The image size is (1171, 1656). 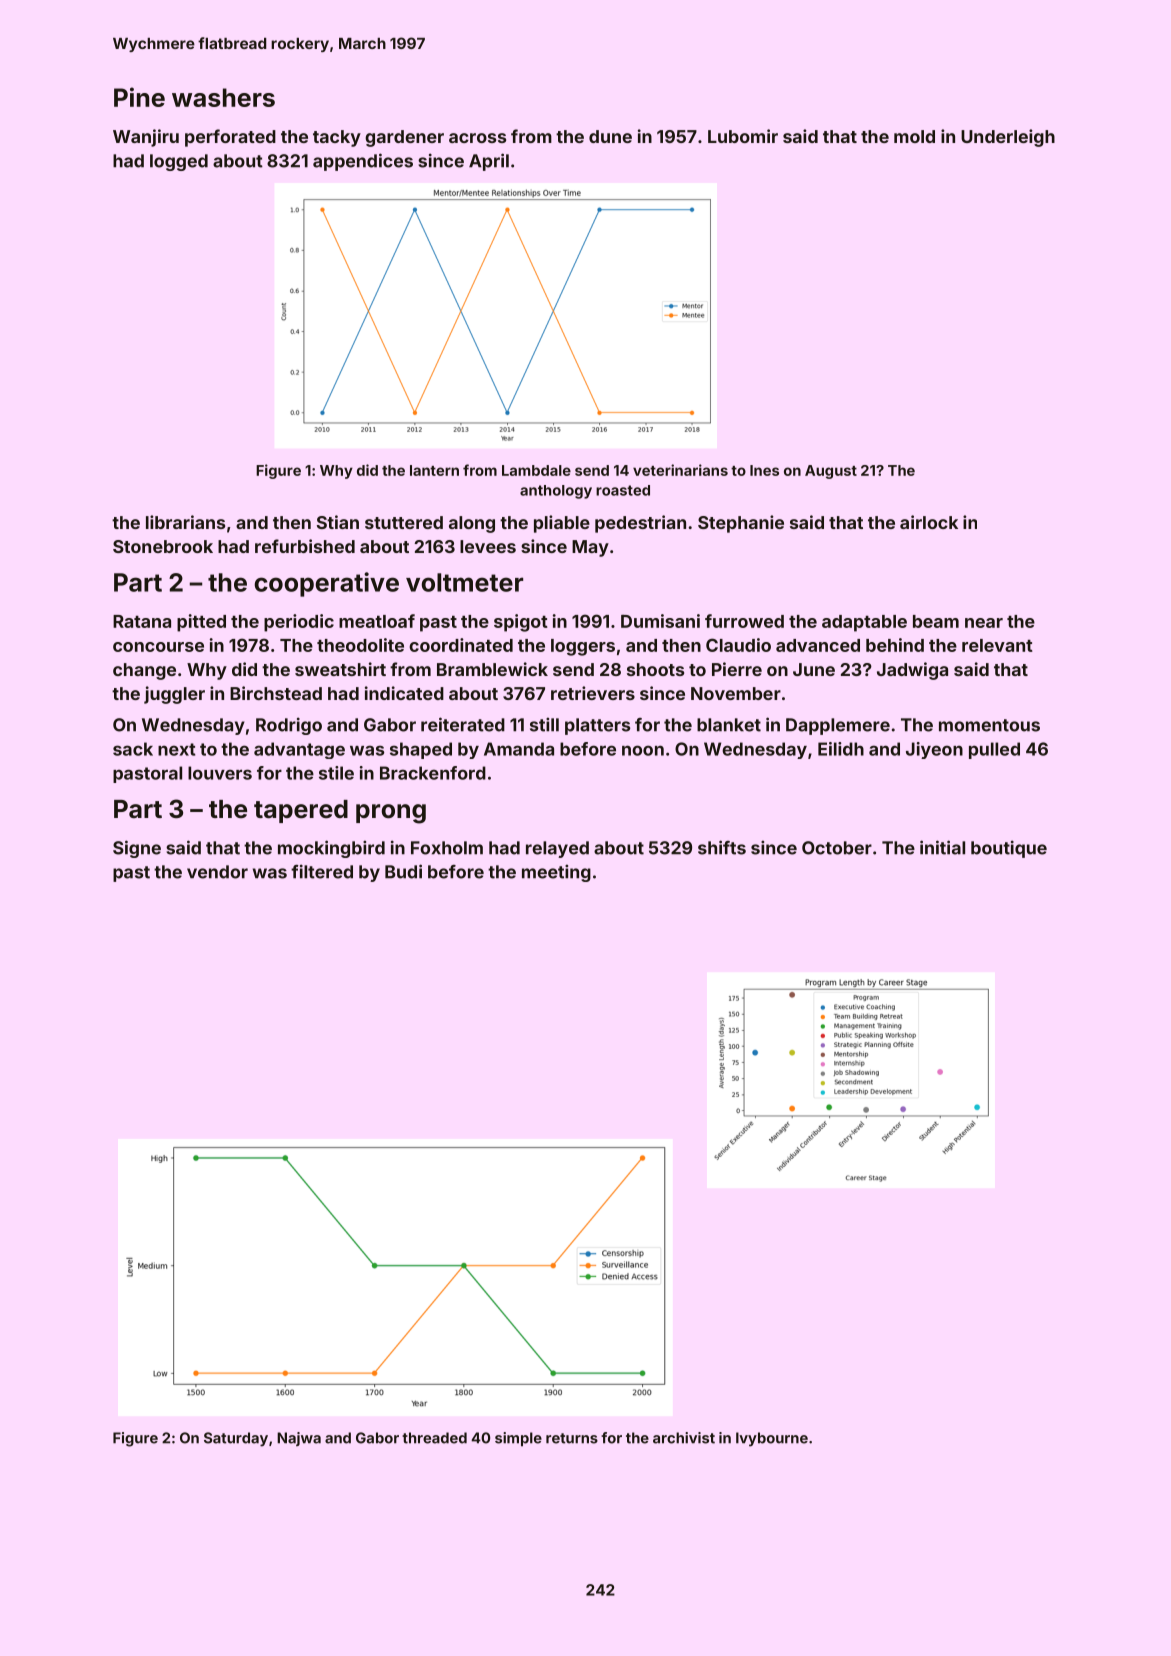 What do you see at coordinates (929, 522) in the screenshot?
I see `airlock` at bounding box center [929, 522].
